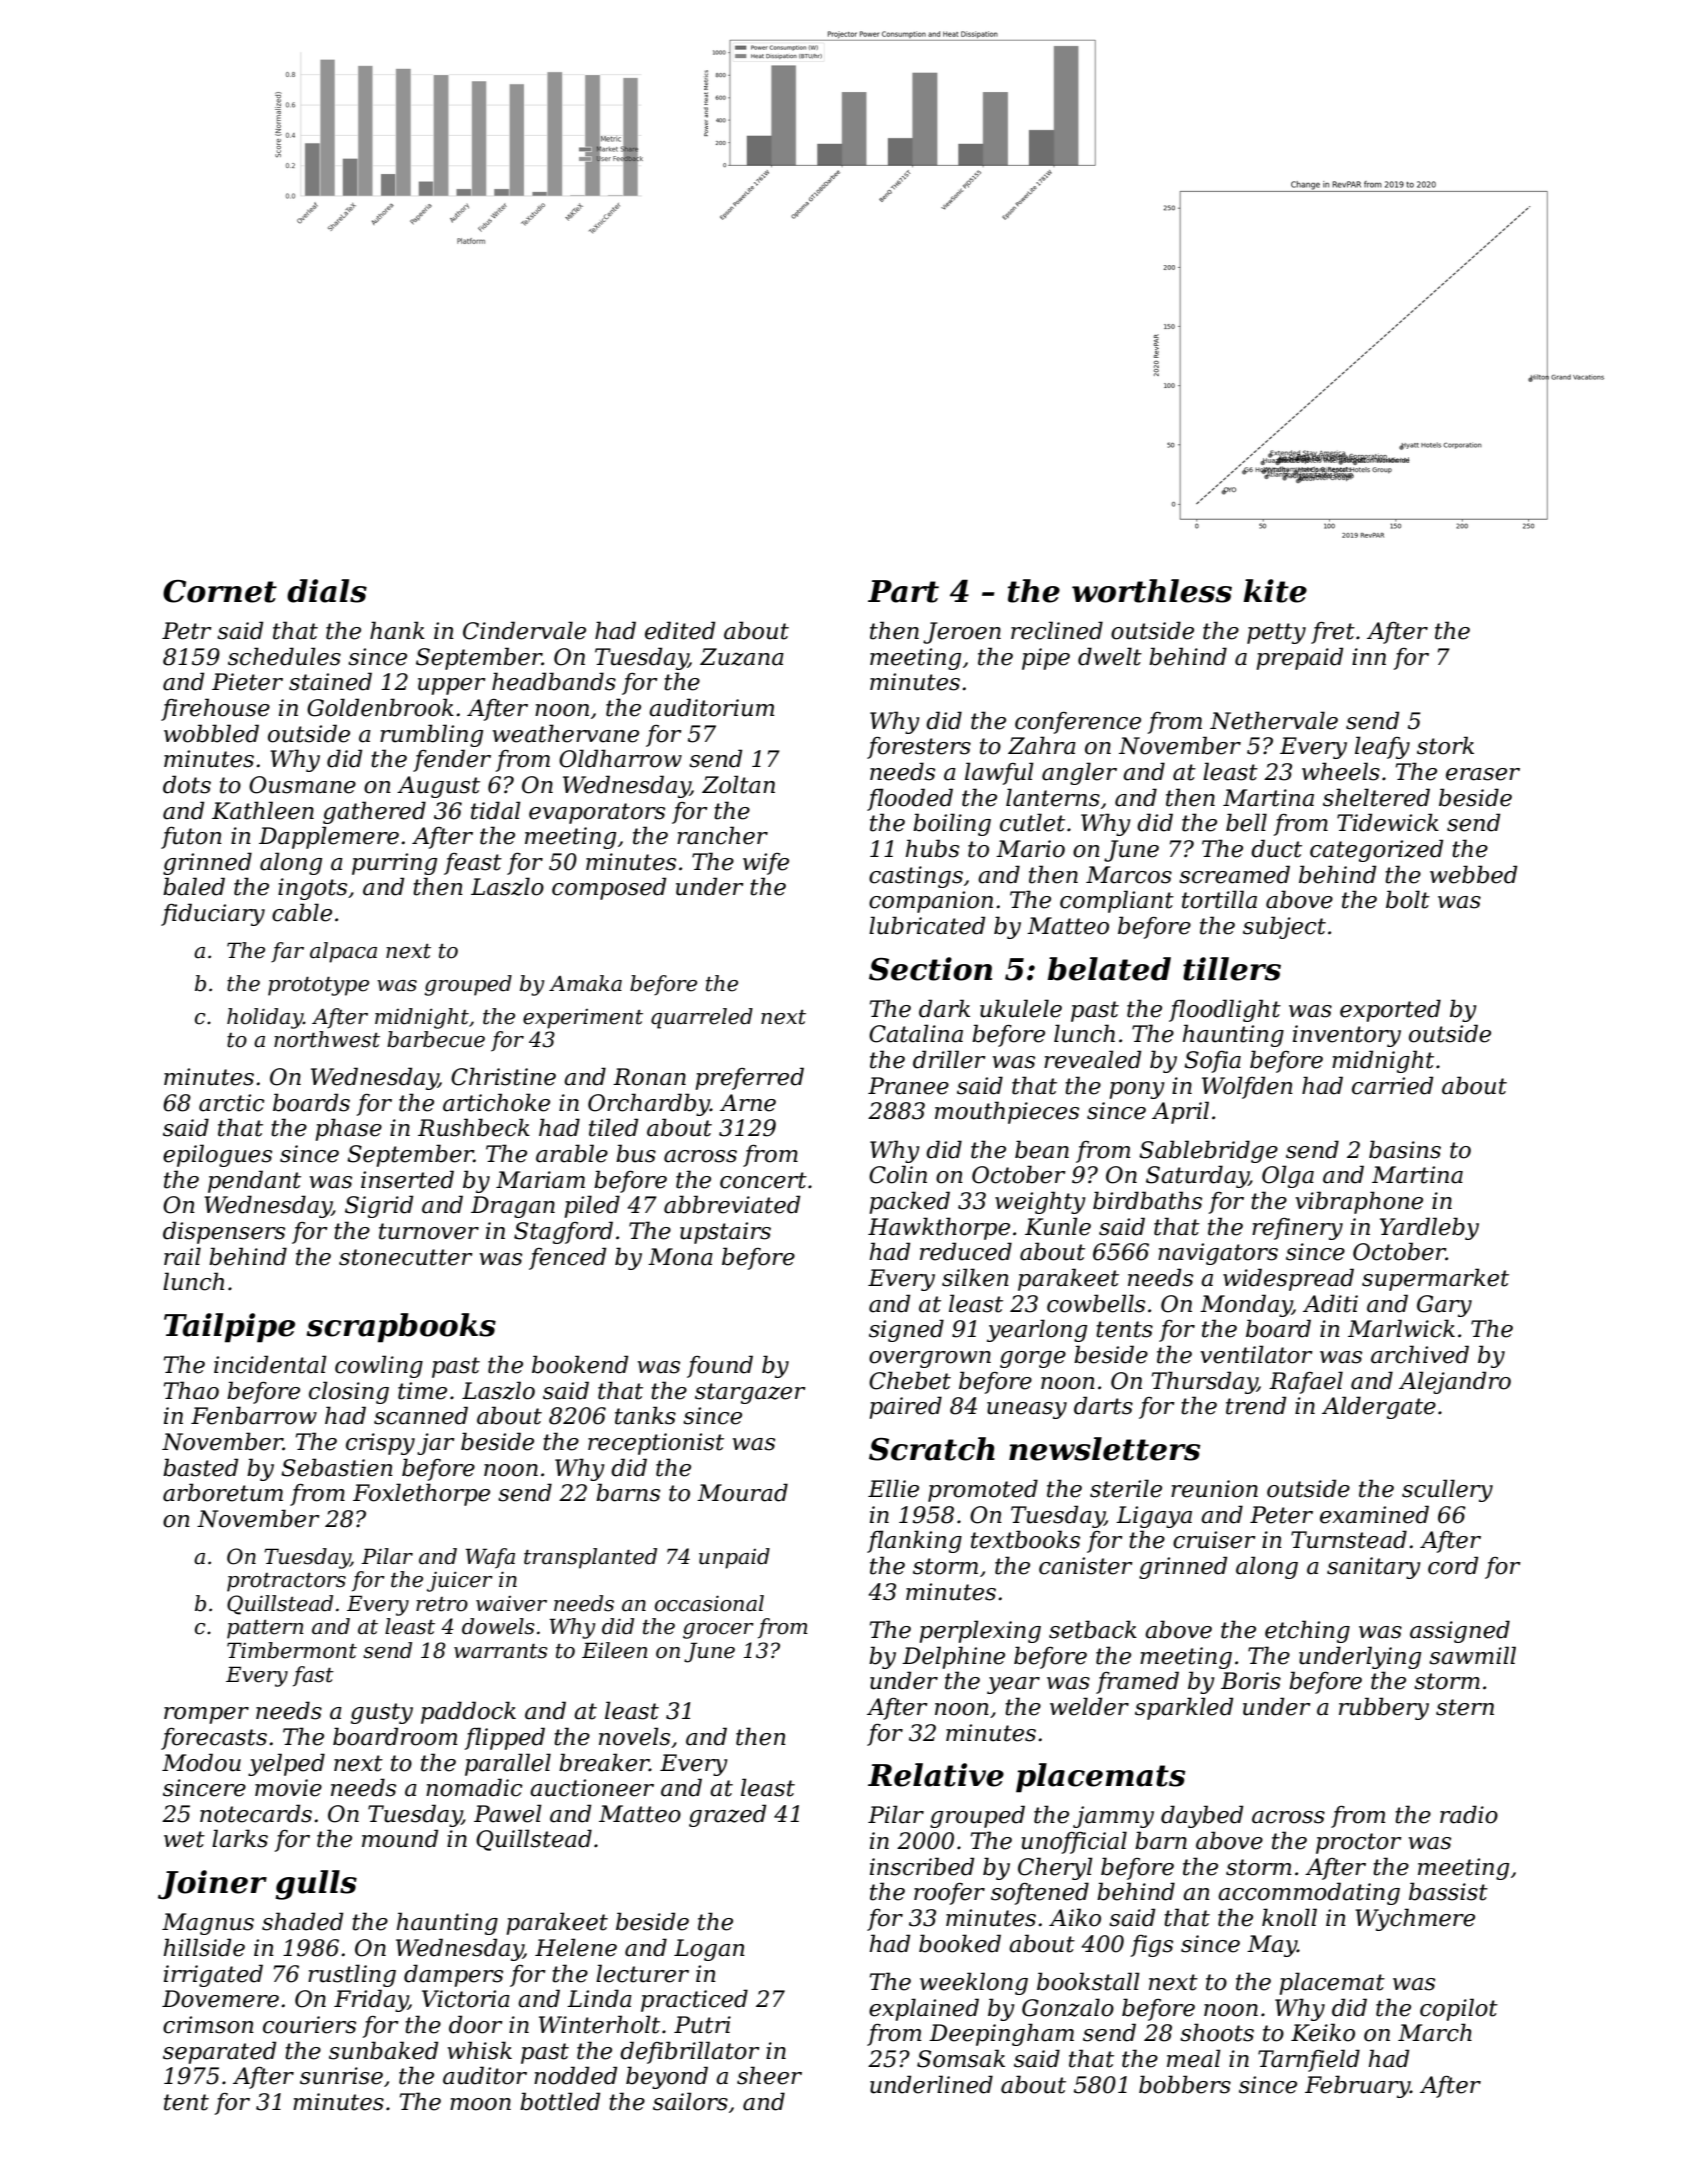 Image resolution: width=1683 pixels, height=2178 pixels. Describe the element at coordinates (742, 657) in the image. I see `Zuzana` at that location.
